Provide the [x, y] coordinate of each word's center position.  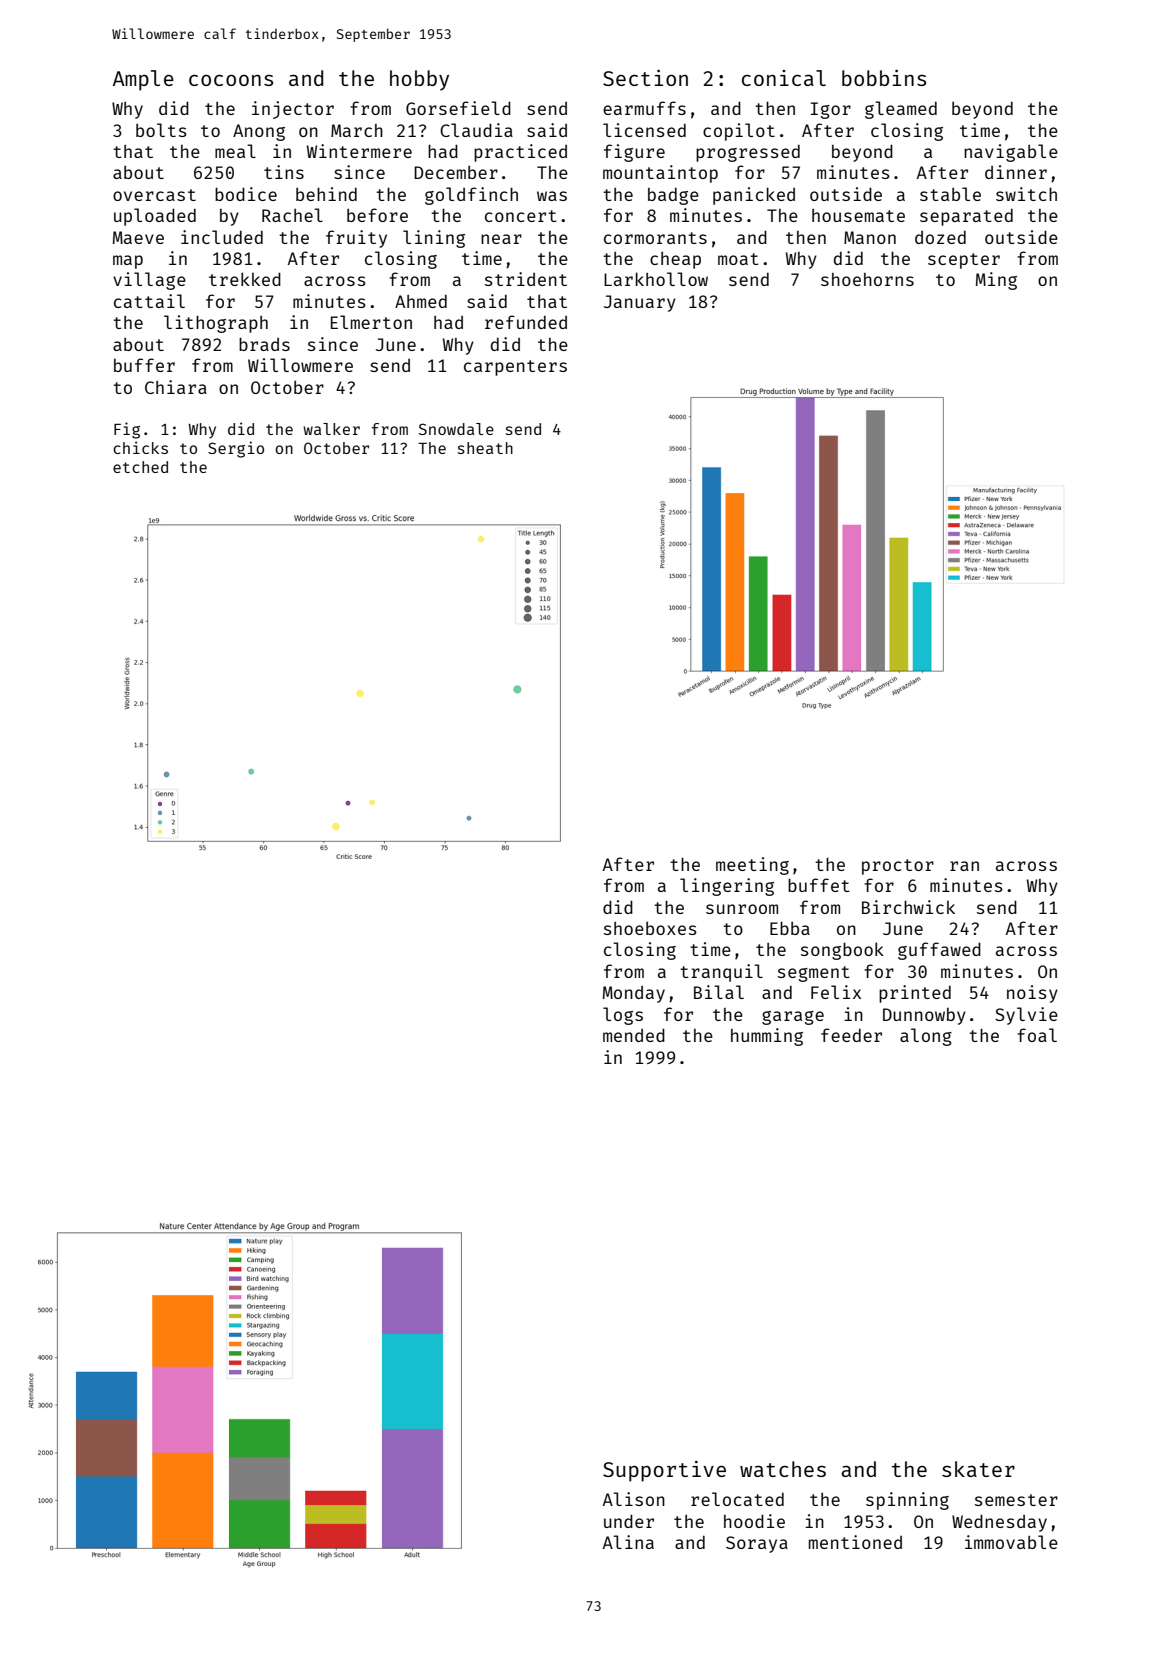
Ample [143, 80]
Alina [628, 1542]
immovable [1011, 1542]
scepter [964, 261]
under [629, 1521]
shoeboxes [650, 928]
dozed [940, 237]
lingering [727, 887]
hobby [419, 80]
